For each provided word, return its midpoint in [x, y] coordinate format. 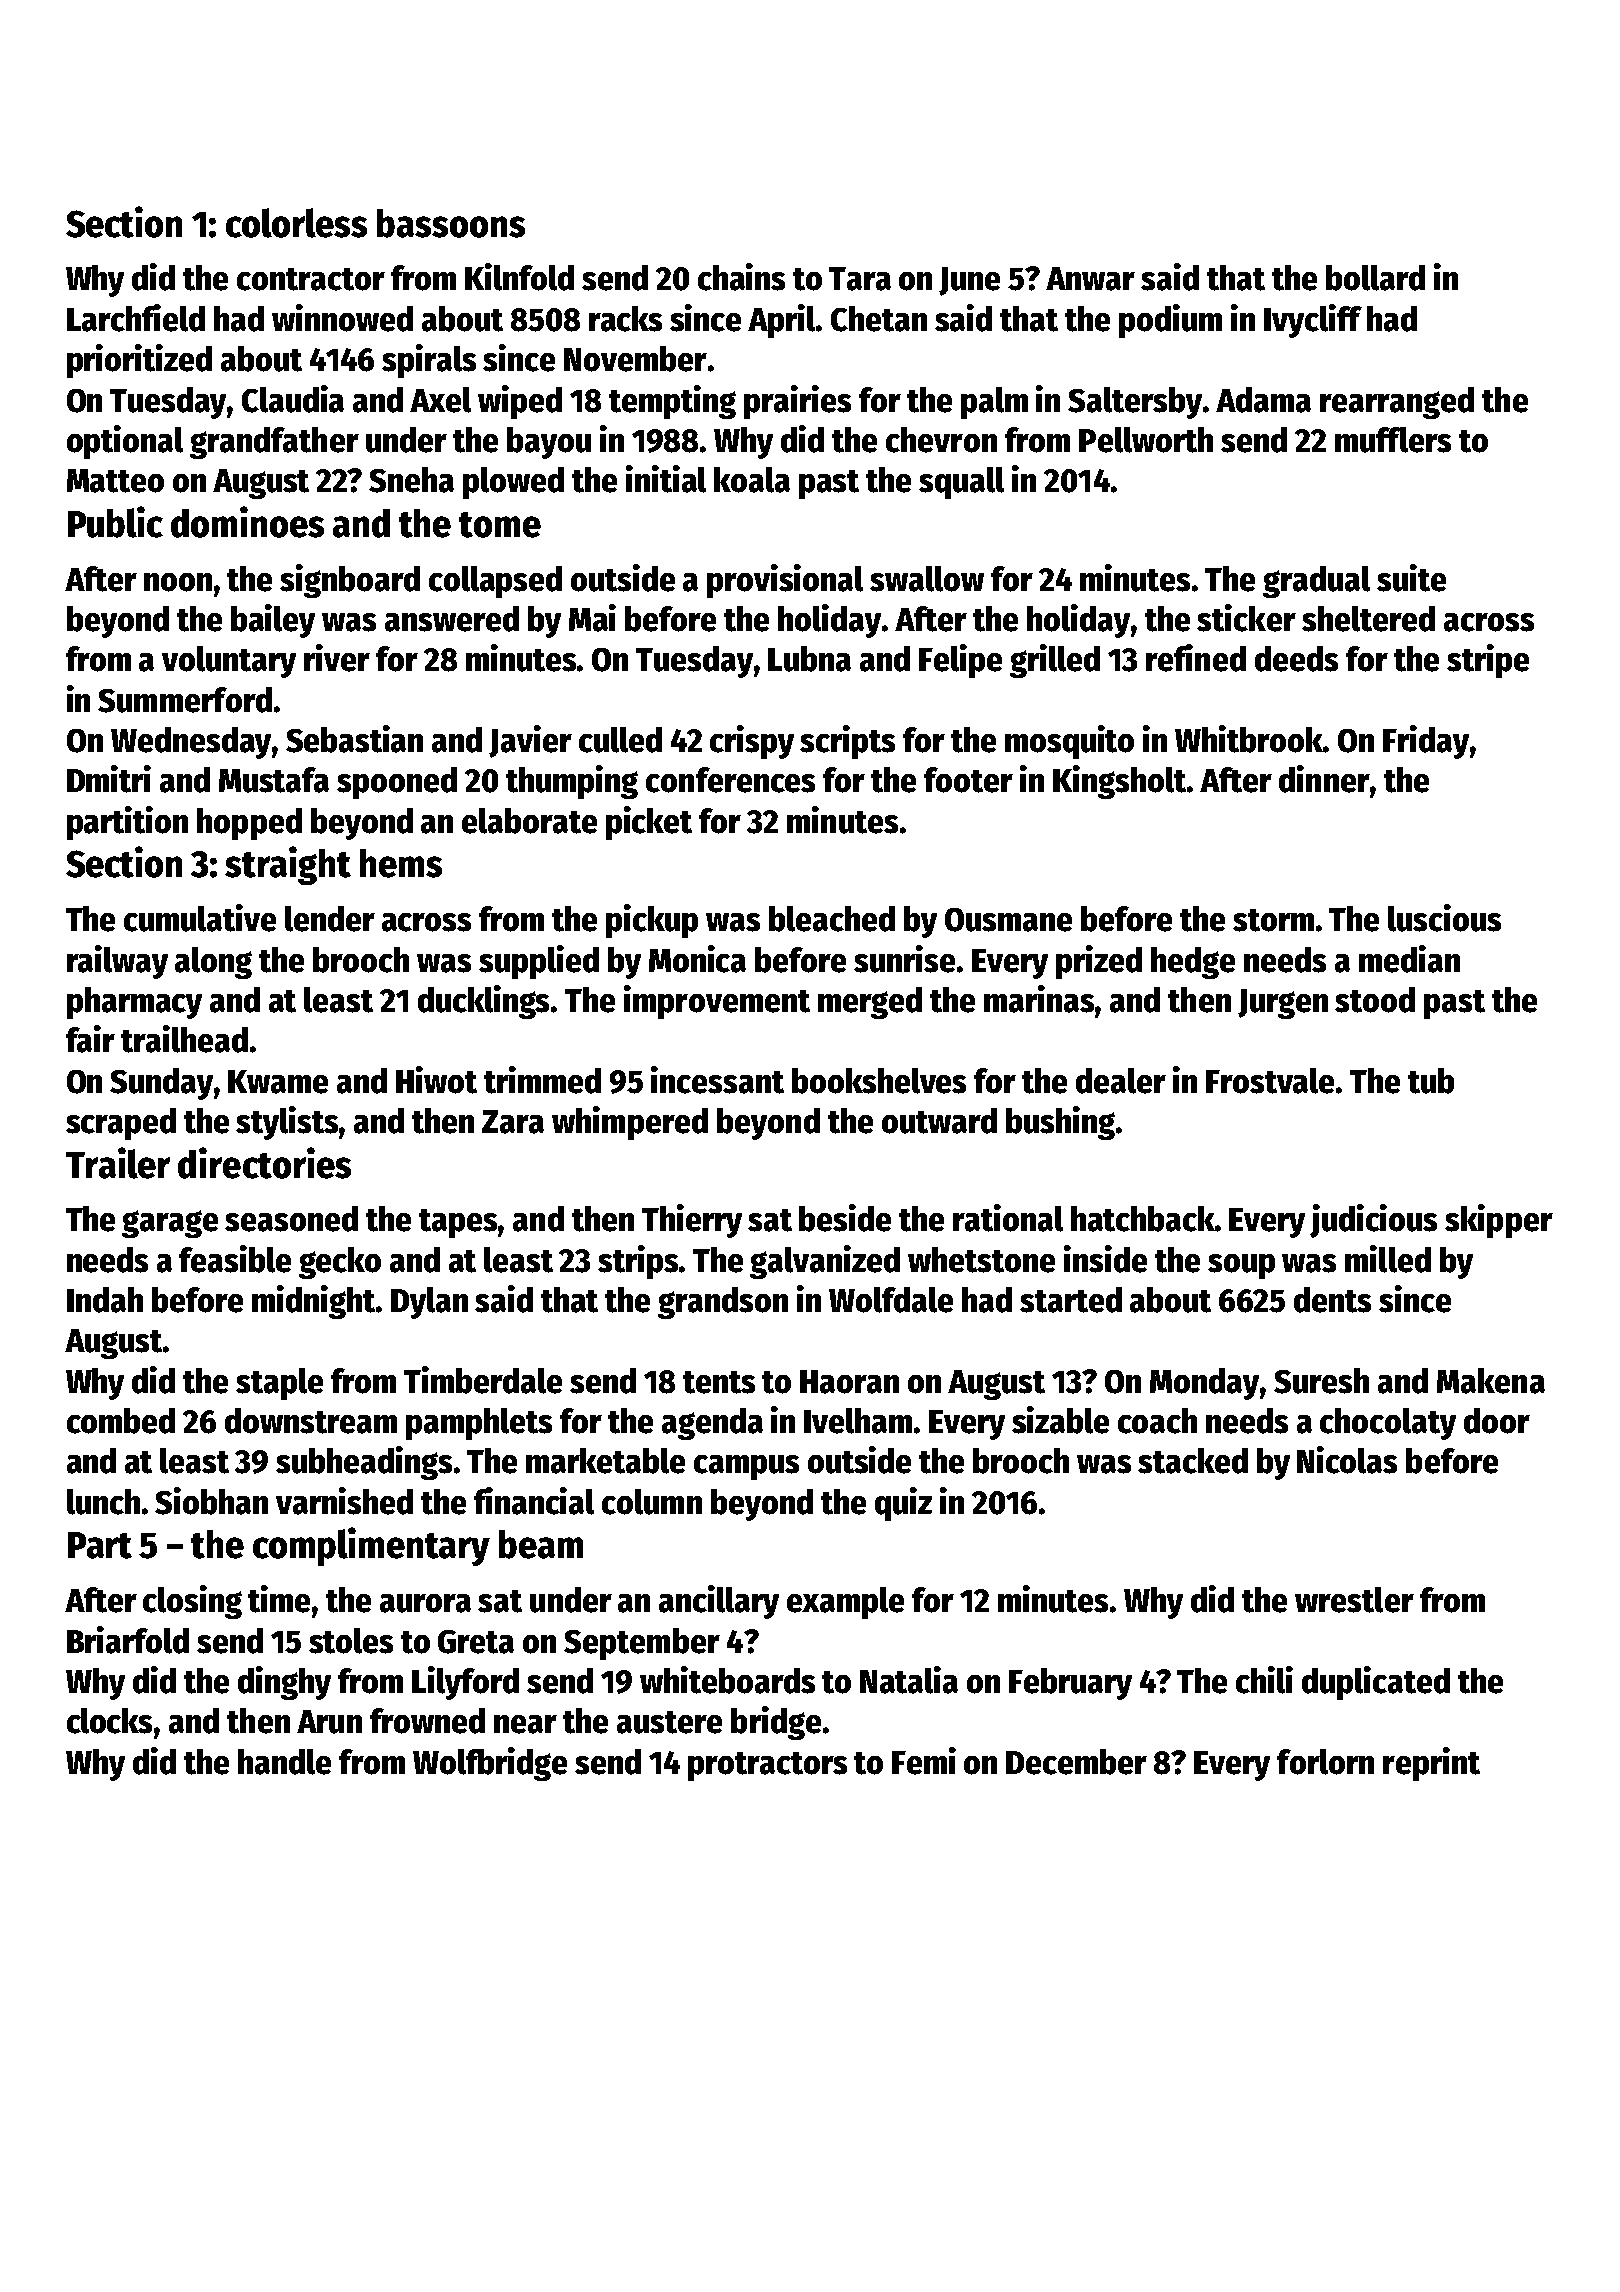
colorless [296, 223]
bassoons [451, 223]
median [1409, 959]
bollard [1375, 278]
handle [284, 1762]
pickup [652, 921]
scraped [121, 1124]
